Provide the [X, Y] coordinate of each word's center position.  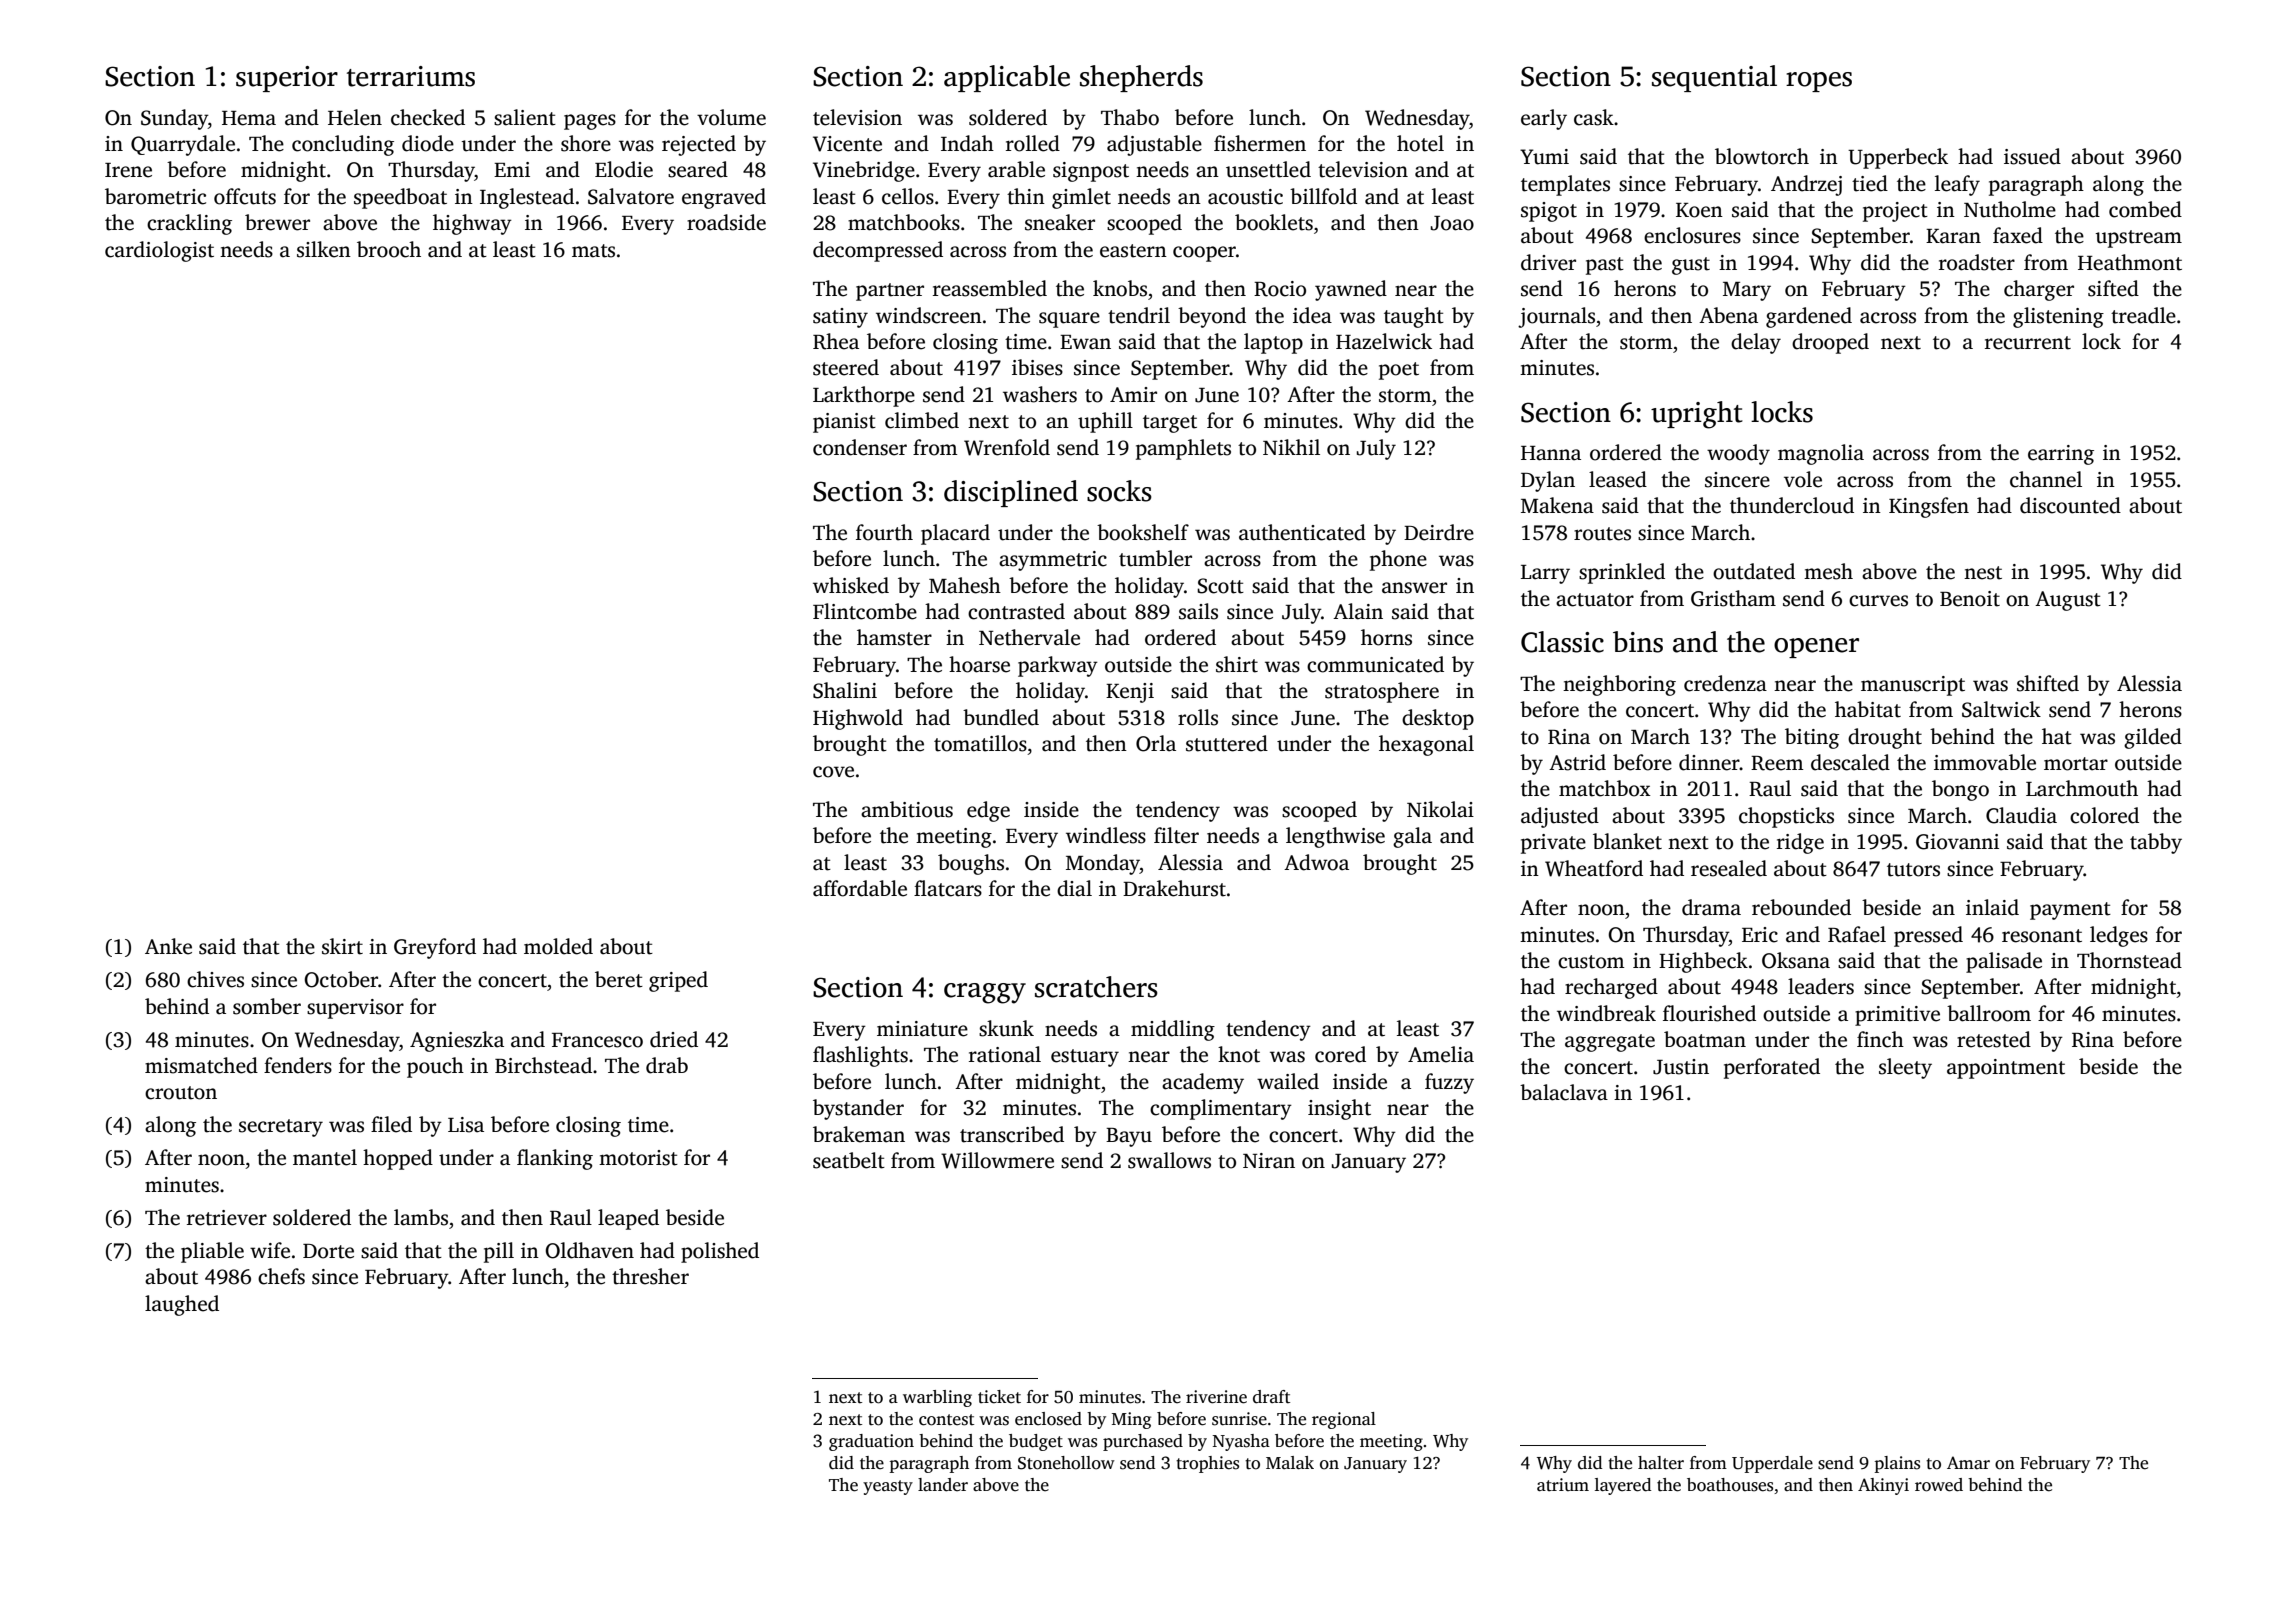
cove [833, 772]
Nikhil [1291, 447]
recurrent [2028, 343]
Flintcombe [865, 611]
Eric [1760, 935]
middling [1173, 1030]
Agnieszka [457, 1041]
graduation [871, 1442]
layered [1623, 1486]
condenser [860, 447]
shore [586, 143]
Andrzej [1806, 185]
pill [499, 1252]
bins [1638, 642]
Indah [967, 143]
